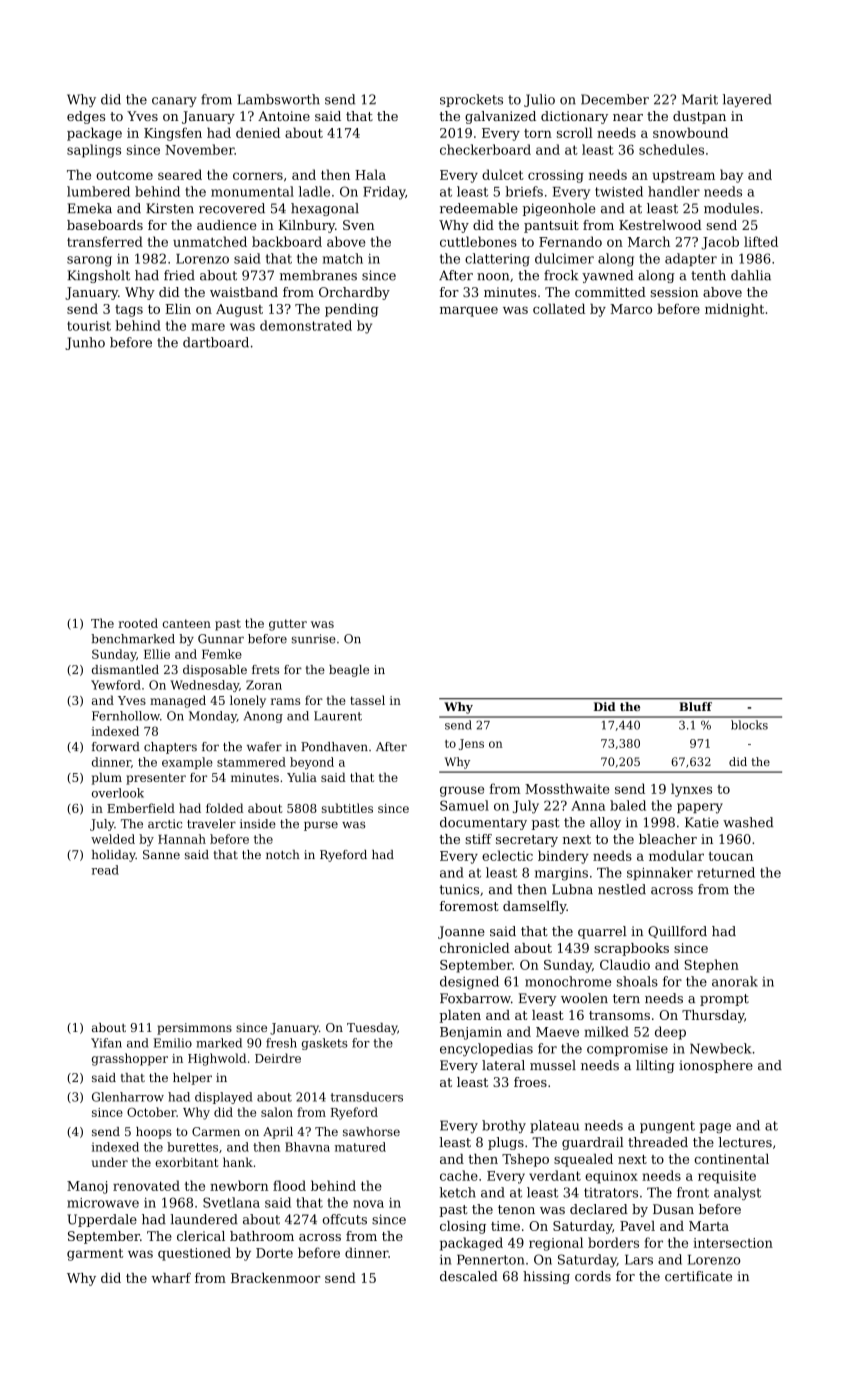 Image resolution: width=849 pixels, height=1400 pixels. I want to click on garment, so click(95, 1255).
